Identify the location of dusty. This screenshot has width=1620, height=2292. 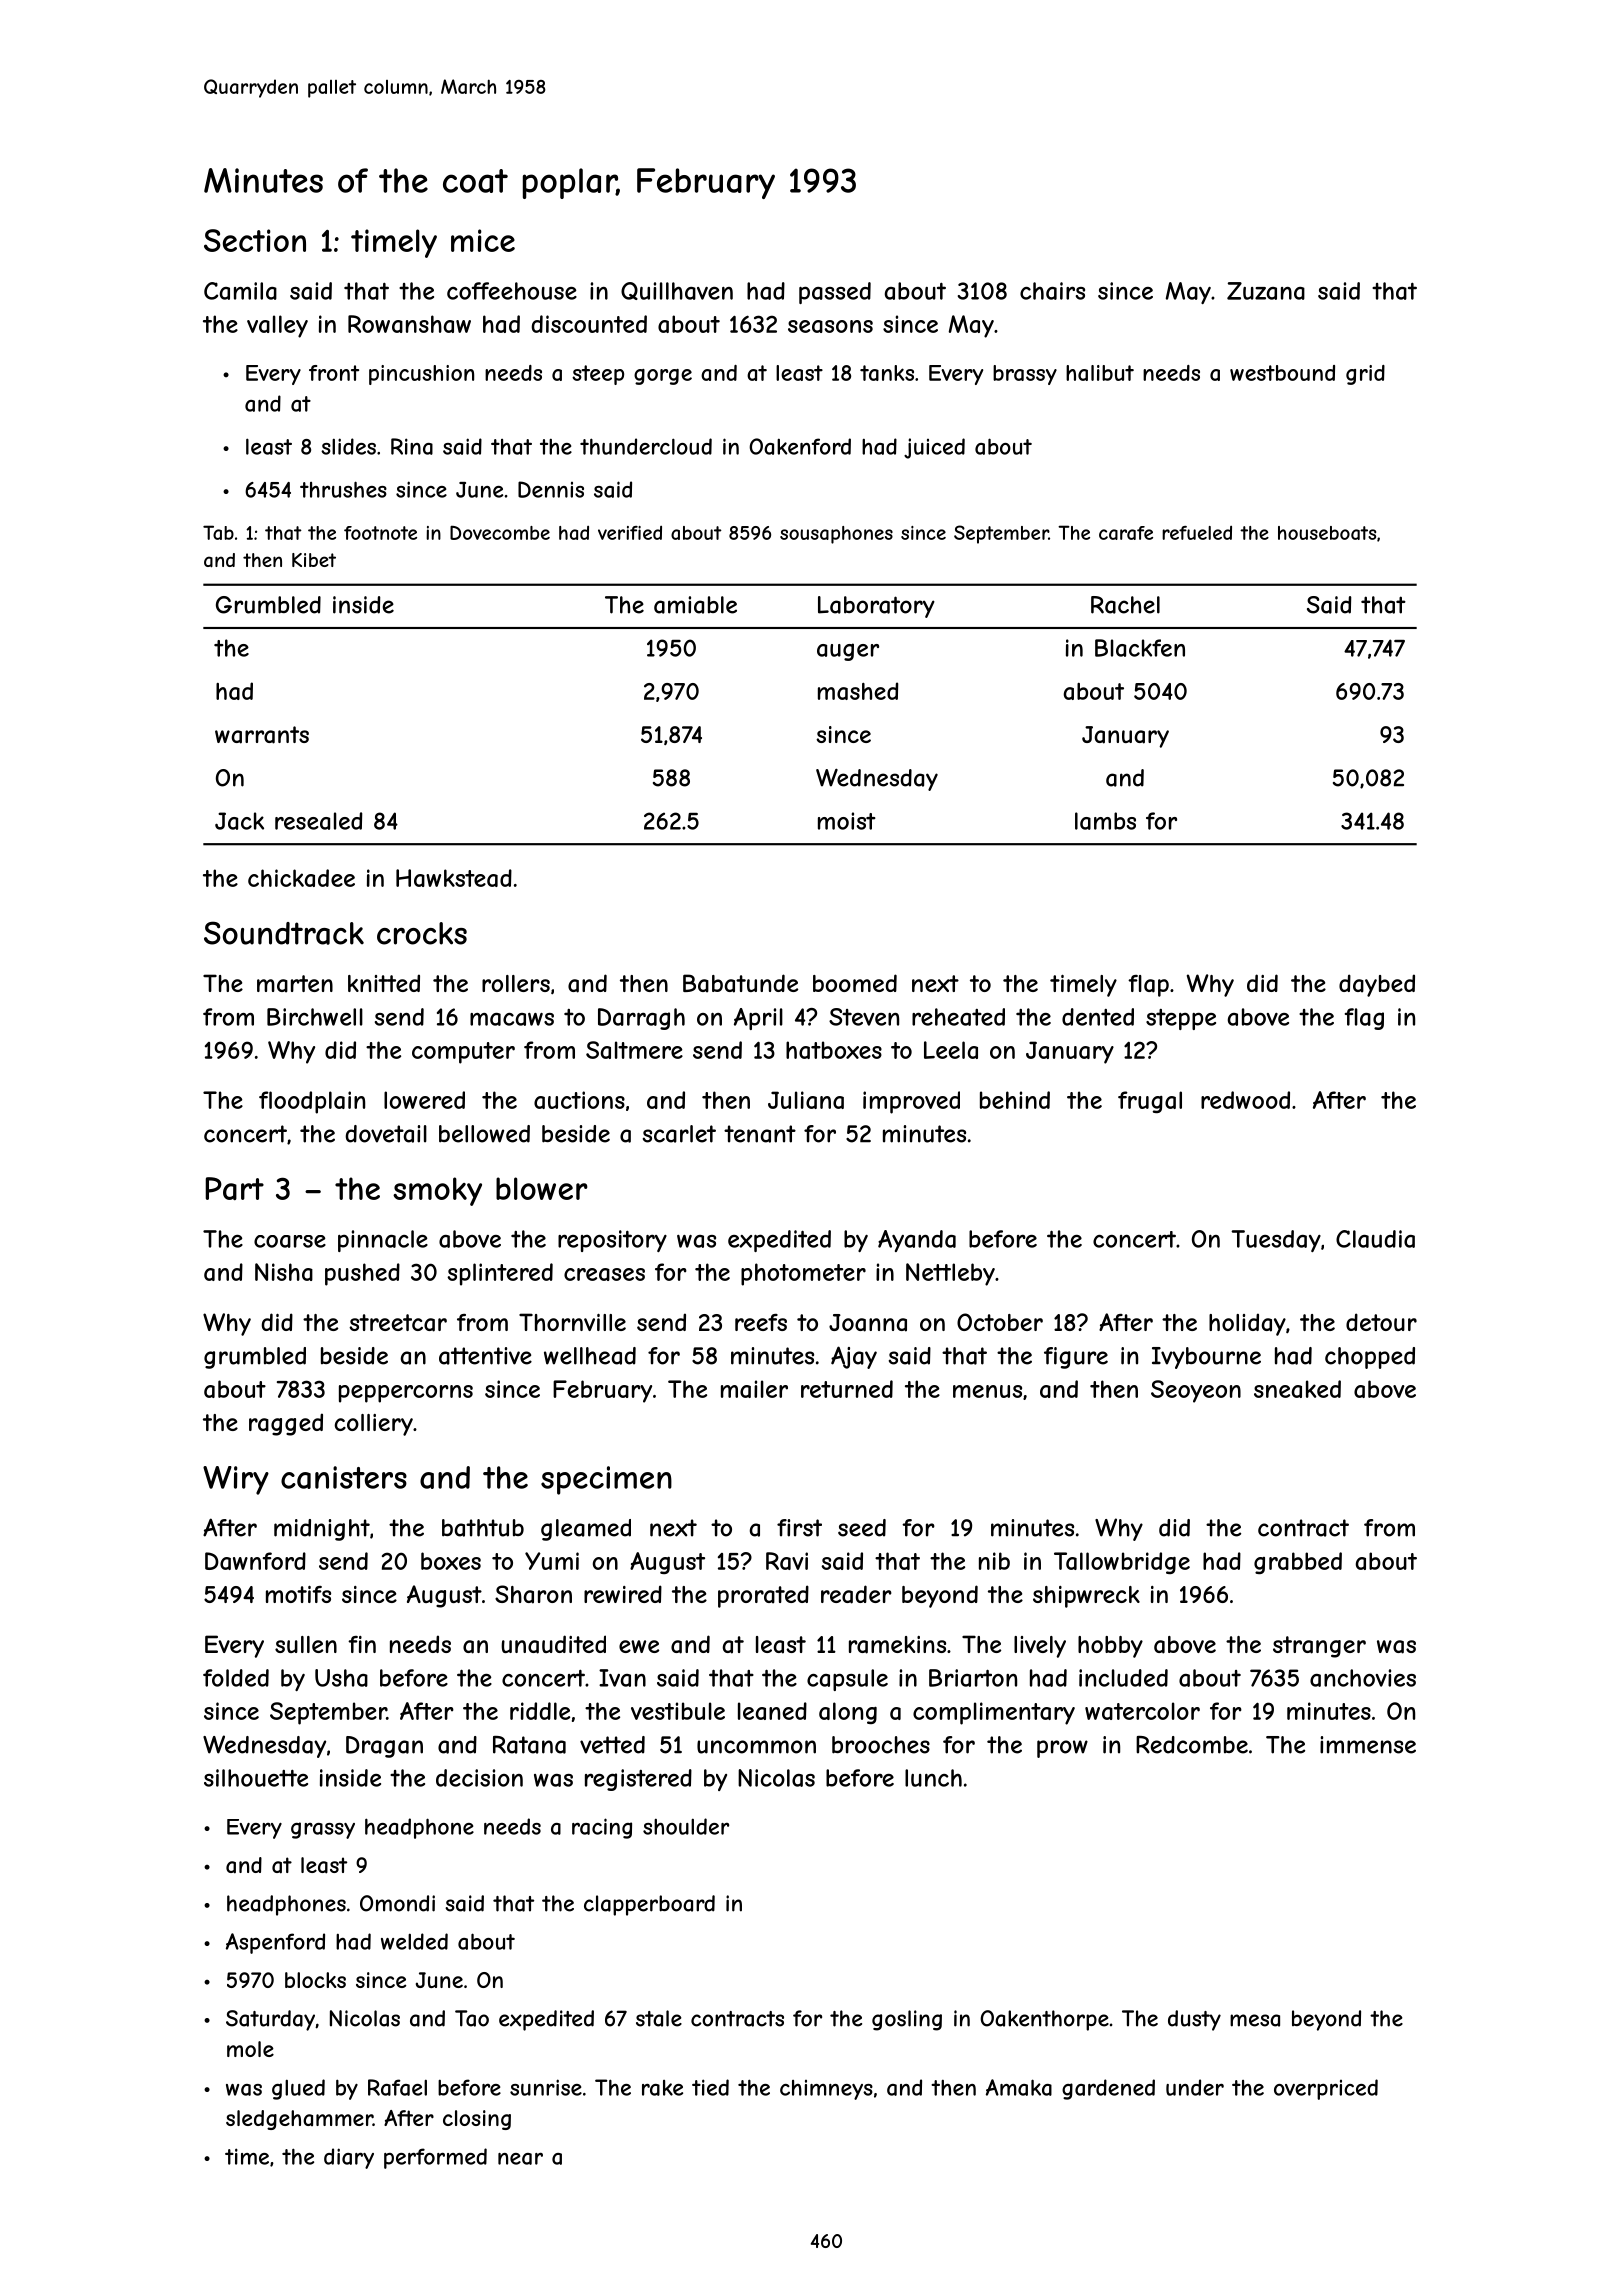
(1194, 2020).
